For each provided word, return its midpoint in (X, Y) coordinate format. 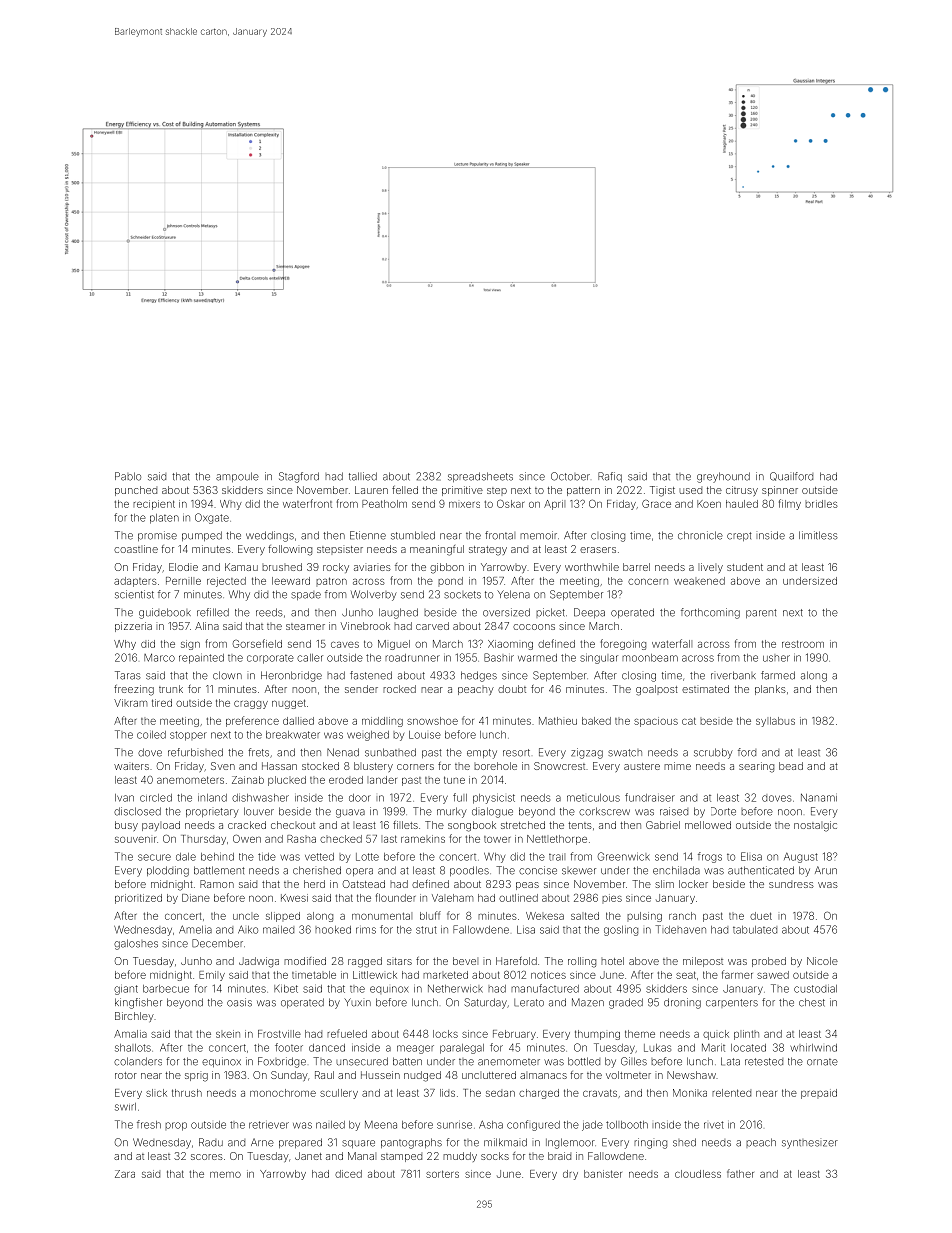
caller (310, 658)
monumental (382, 916)
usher (776, 658)
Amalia (130, 1034)
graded (626, 1003)
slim (664, 884)
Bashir (499, 657)
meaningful (437, 550)
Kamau (241, 567)
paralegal (462, 1049)
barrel (636, 567)
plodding (168, 871)
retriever (269, 1125)
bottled (584, 1061)
